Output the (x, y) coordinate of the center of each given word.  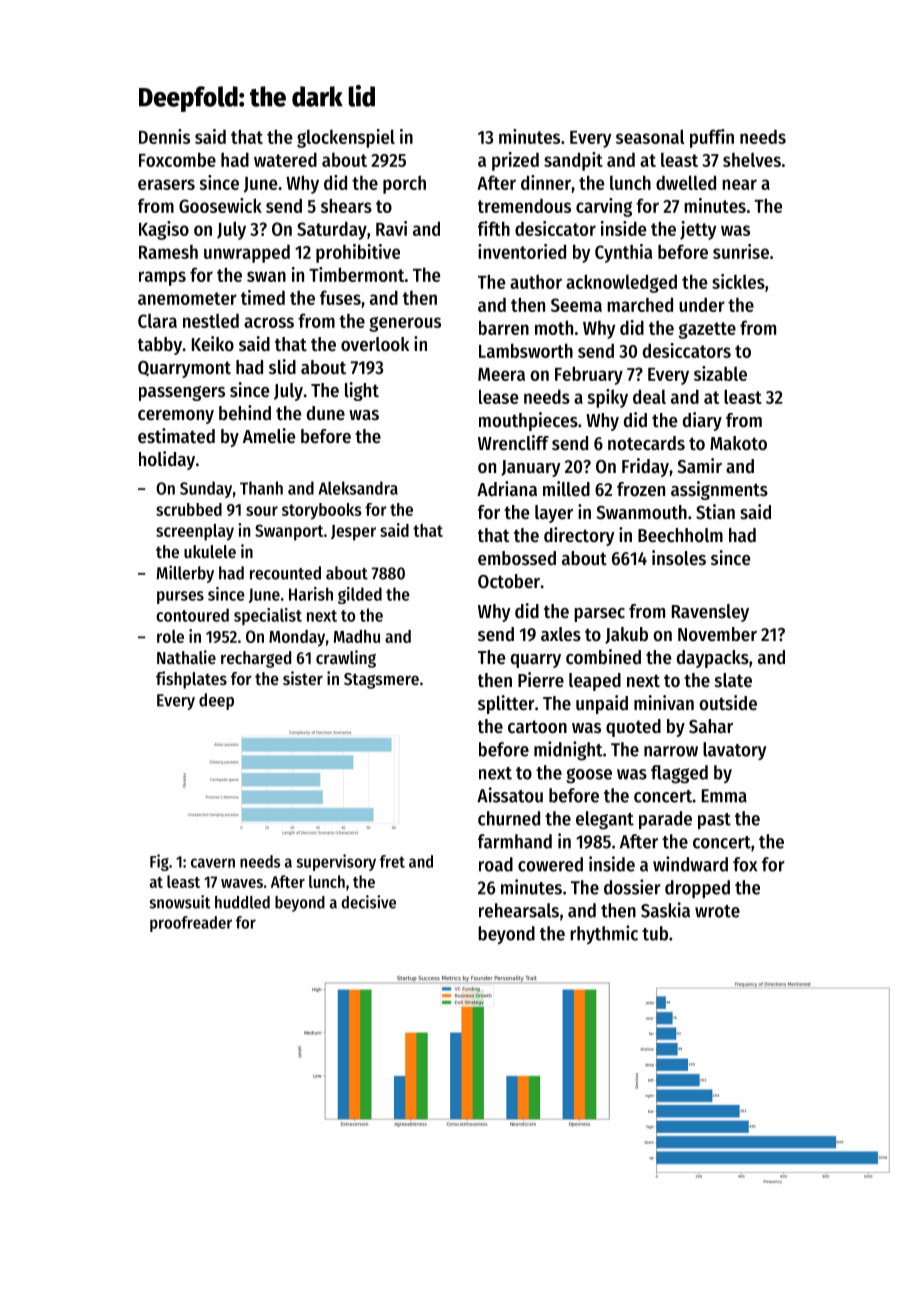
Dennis (164, 136)
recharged (256, 659)
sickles (738, 281)
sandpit (573, 161)
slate (733, 680)
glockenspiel (346, 138)
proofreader (191, 924)
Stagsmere (381, 681)
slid (282, 366)
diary (702, 421)
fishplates (191, 680)
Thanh (261, 488)
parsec (599, 615)
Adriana (507, 488)
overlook (375, 344)
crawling (346, 659)
